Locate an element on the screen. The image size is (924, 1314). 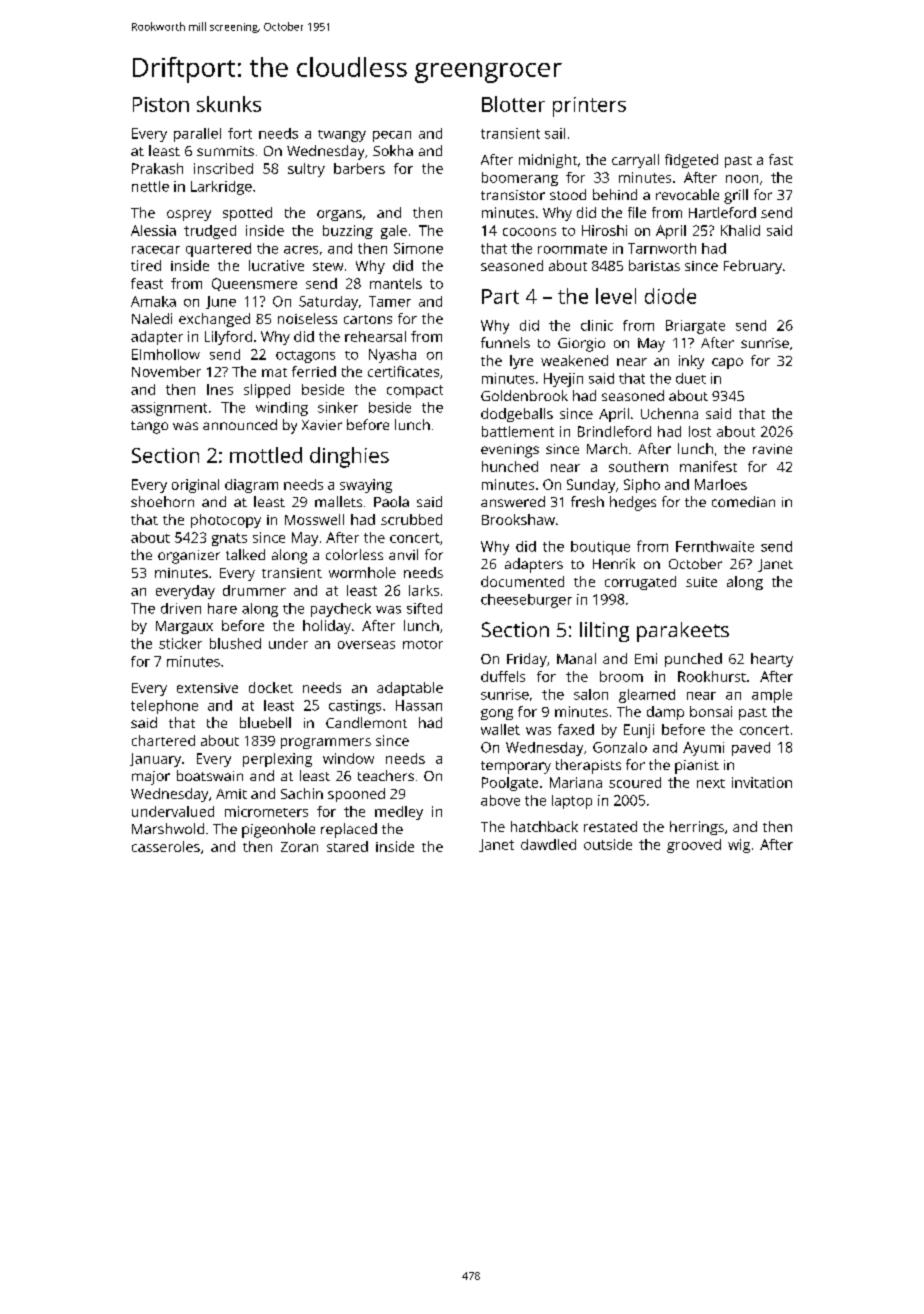
Elmhollow is located at coordinates (166, 354).
